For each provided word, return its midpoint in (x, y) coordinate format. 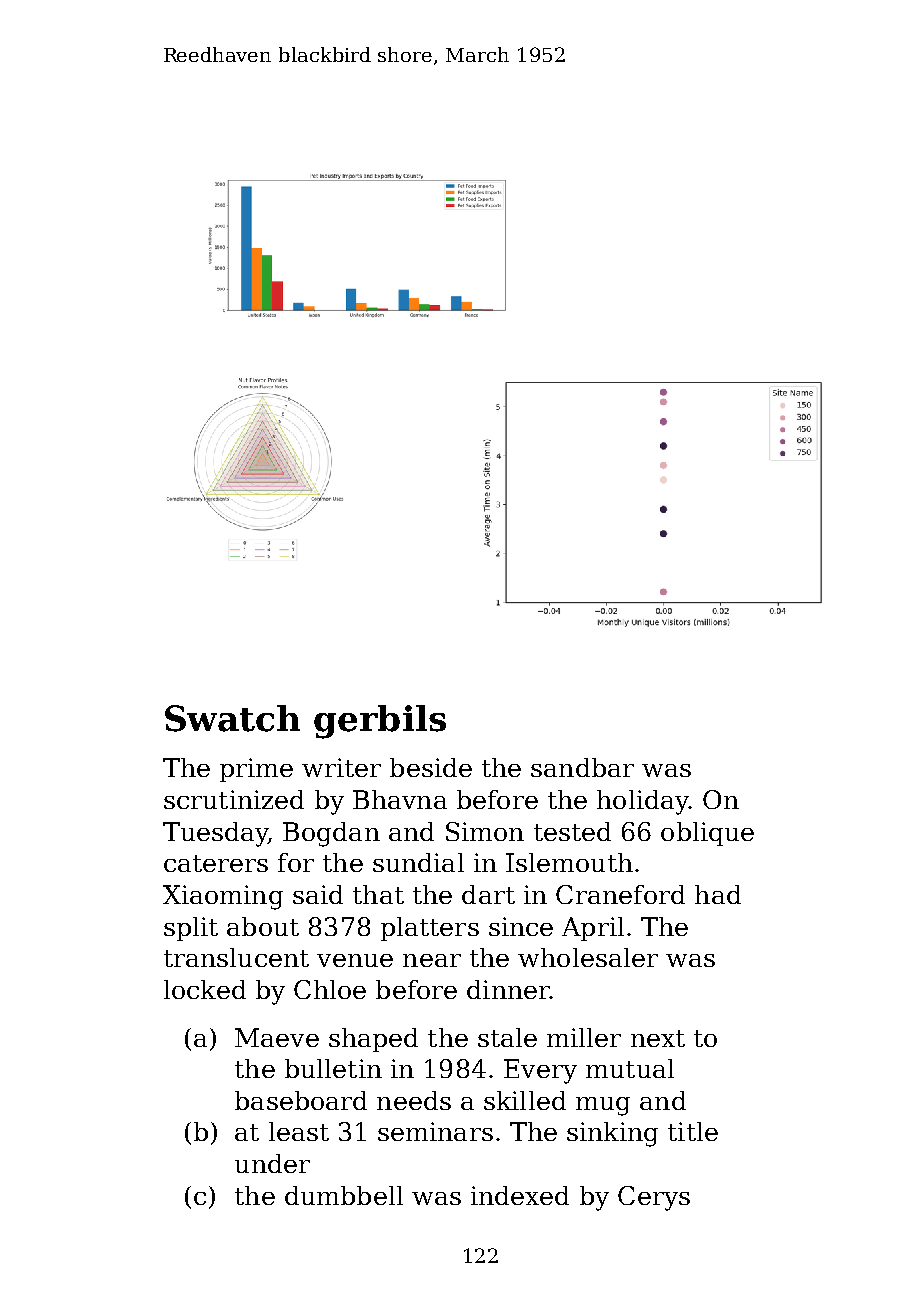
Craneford (620, 894)
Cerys (654, 1198)
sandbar (582, 767)
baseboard (301, 1100)
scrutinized (234, 799)
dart (488, 894)
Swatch (232, 718)
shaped (373, 1040)
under (272, 1163)
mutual (630, 1068)
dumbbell (344, 1195)
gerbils (380, 722)
